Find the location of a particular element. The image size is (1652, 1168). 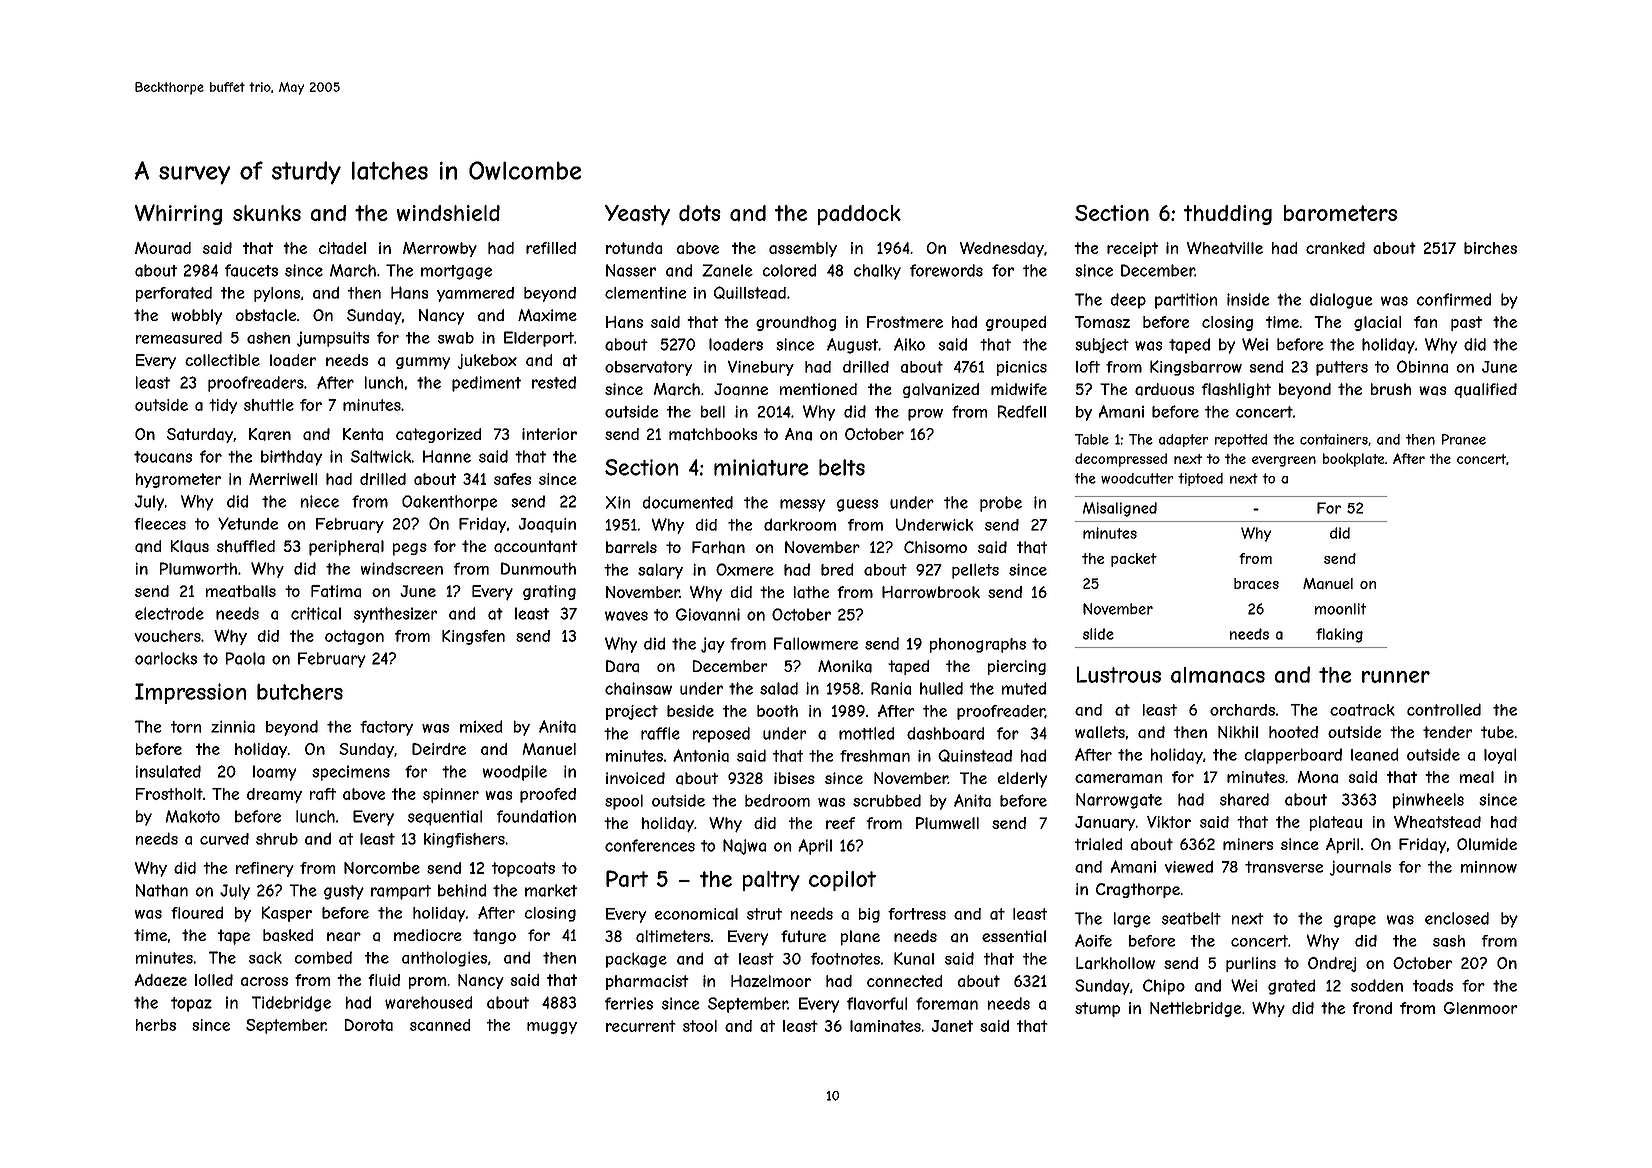

paltry is located at coordinates (771, 881).
